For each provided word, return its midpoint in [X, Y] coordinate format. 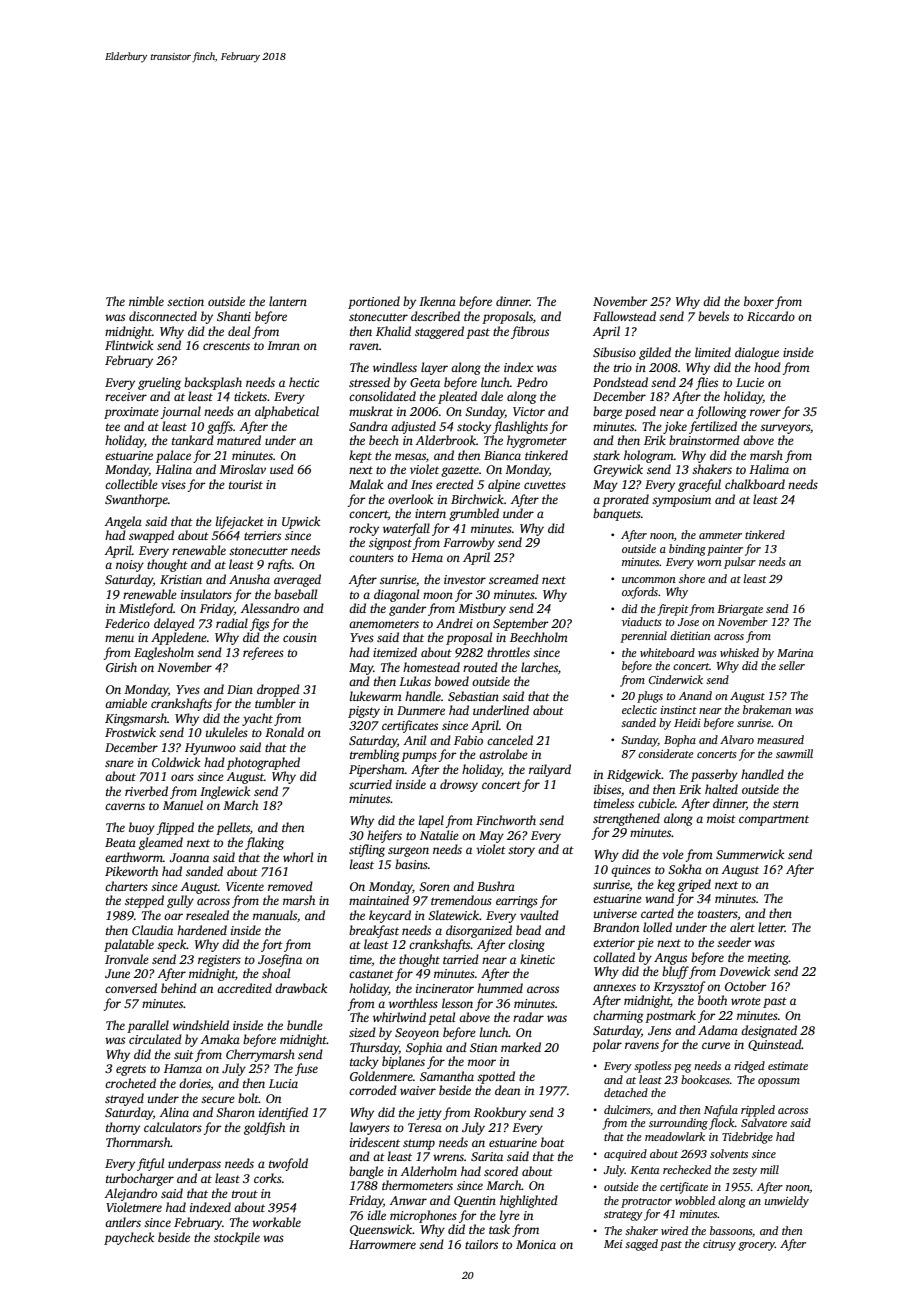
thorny [123, 1128]
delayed [174, 624]
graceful [699, 485]
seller [792, 665]
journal [180, 412]
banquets [617, 514]
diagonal [396, 595]
